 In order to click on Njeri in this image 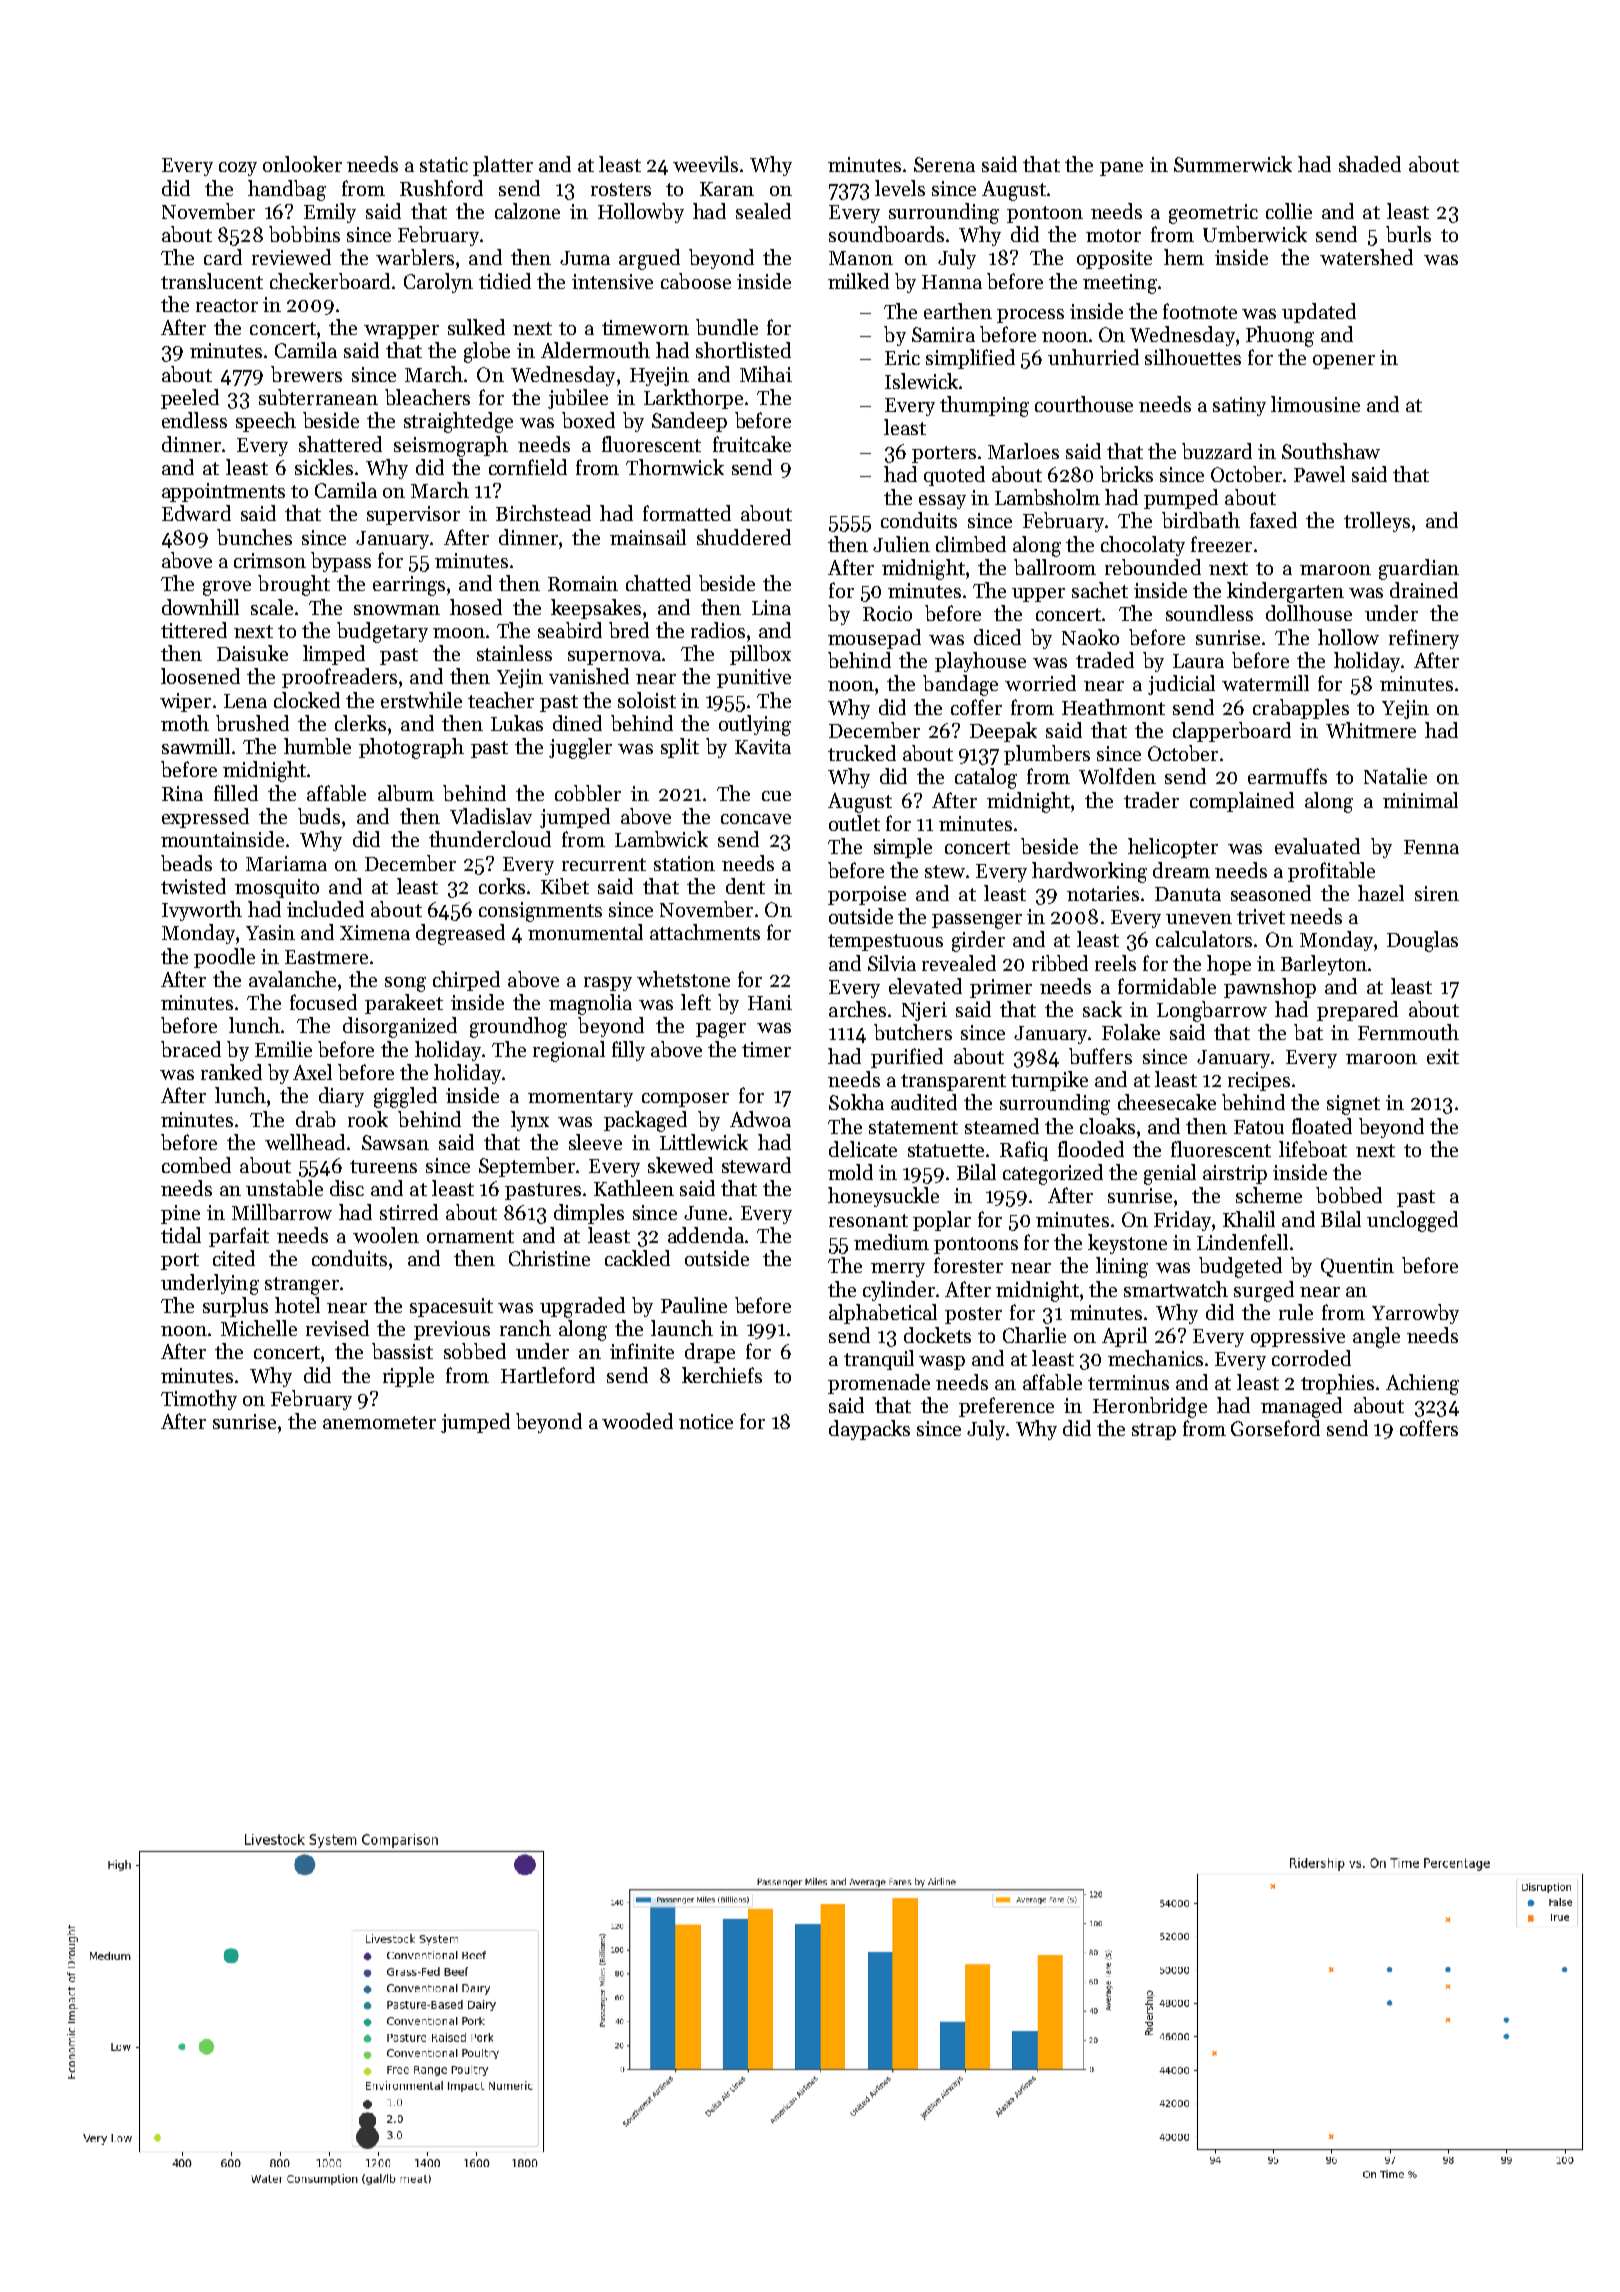, I will do `click(924, 1011)`.
